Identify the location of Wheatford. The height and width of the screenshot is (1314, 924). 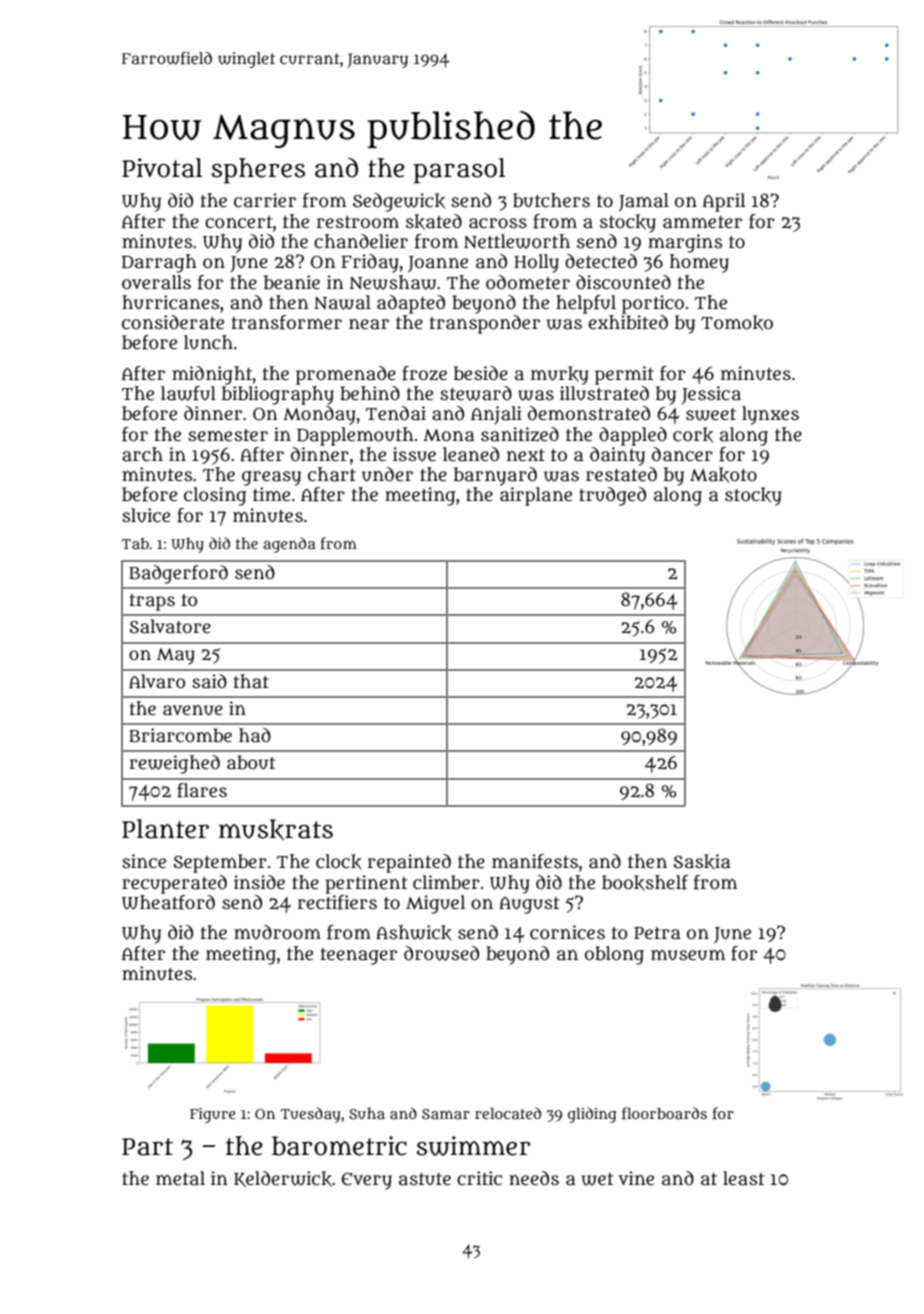
(168, 902).
